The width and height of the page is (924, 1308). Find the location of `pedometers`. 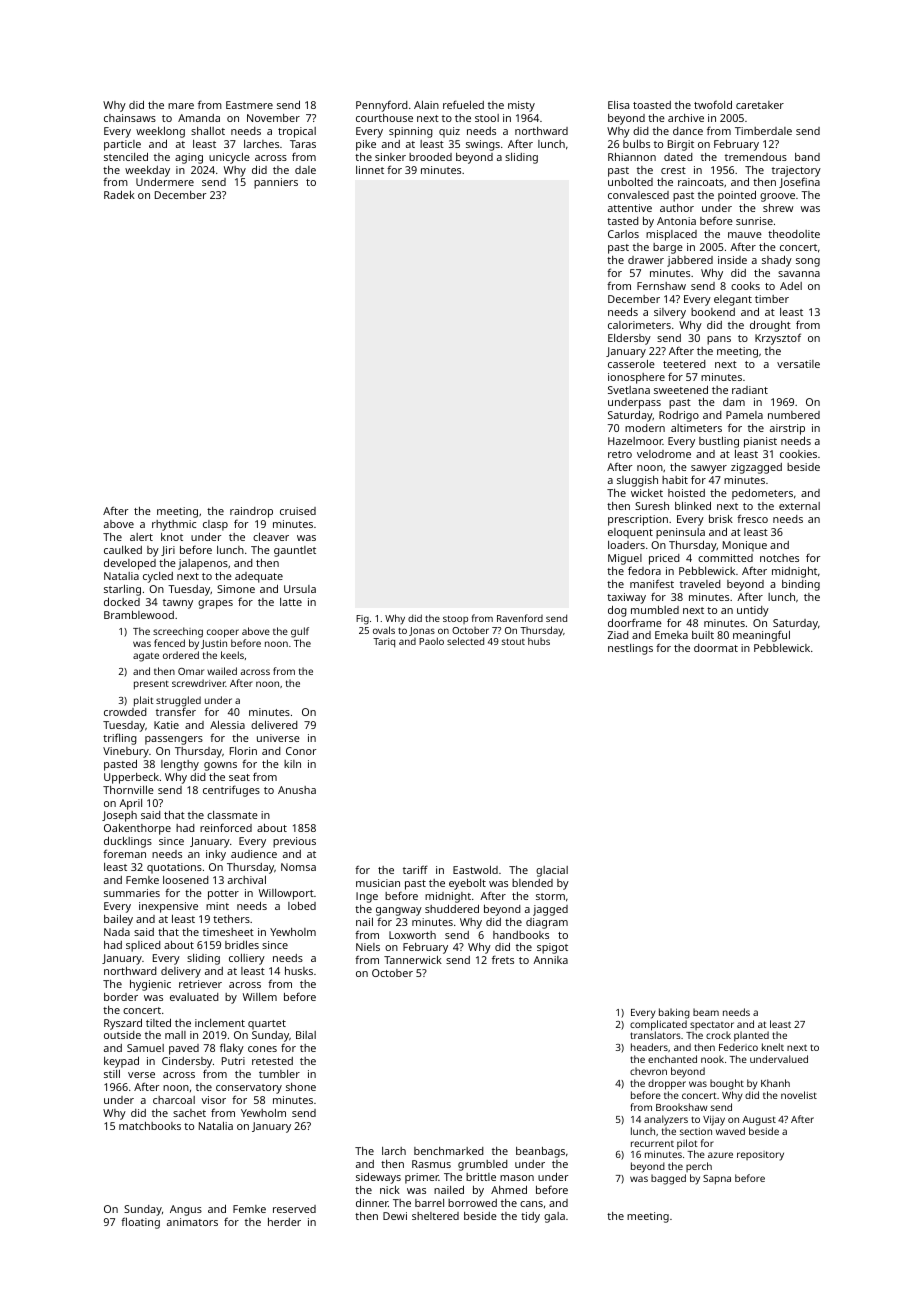

pedometers is located at coordinates (762, 494).
